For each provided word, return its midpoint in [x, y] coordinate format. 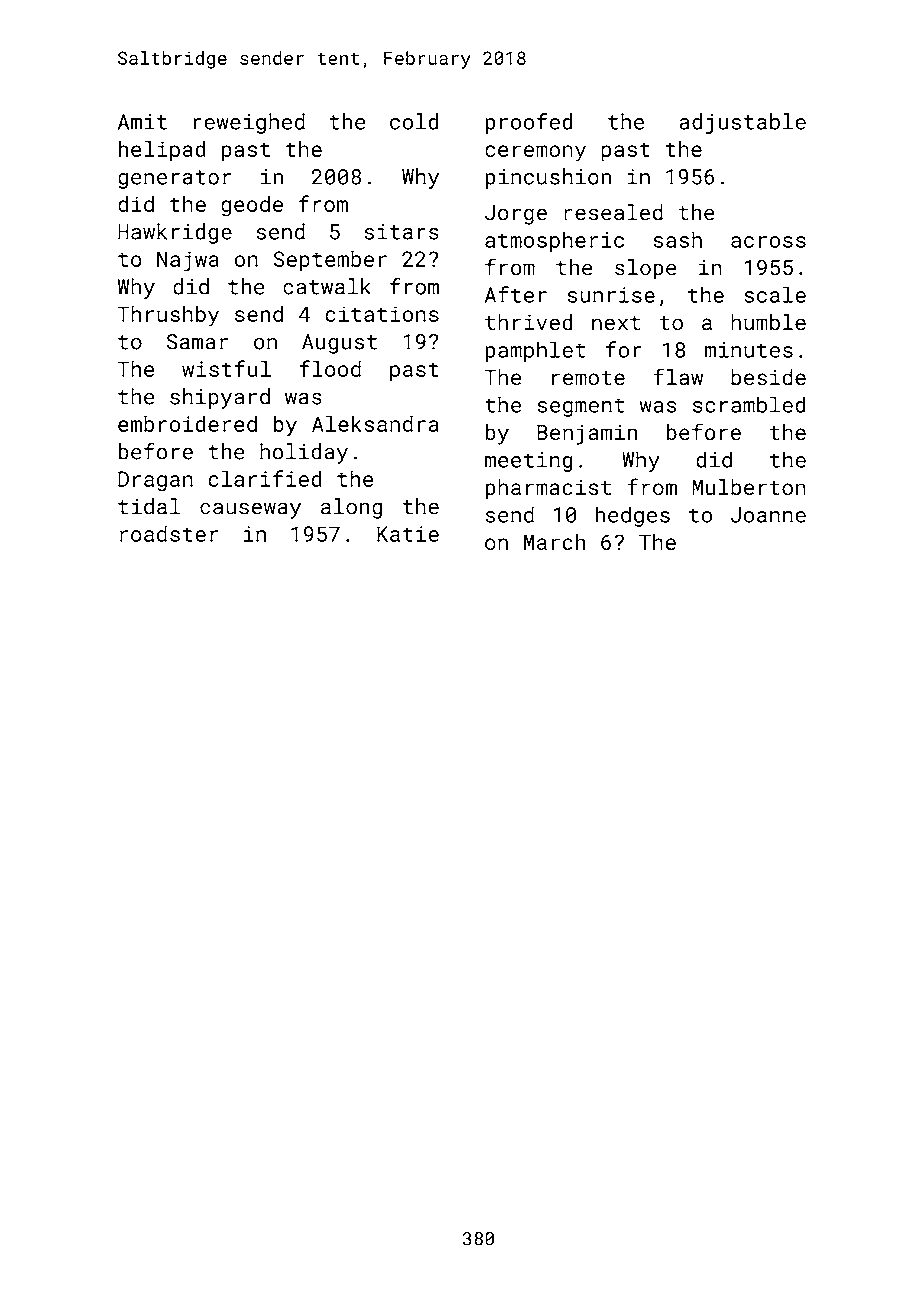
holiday [304, 453]
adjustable [743, 123]
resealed [613, 212]
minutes [749, 350]
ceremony [535, 153]
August [339, 344]
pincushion [548, 178]
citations [382, 314]
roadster [169, 533]
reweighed [249, 123]
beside [768, 377]
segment [581, 407]
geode [252, 205]
